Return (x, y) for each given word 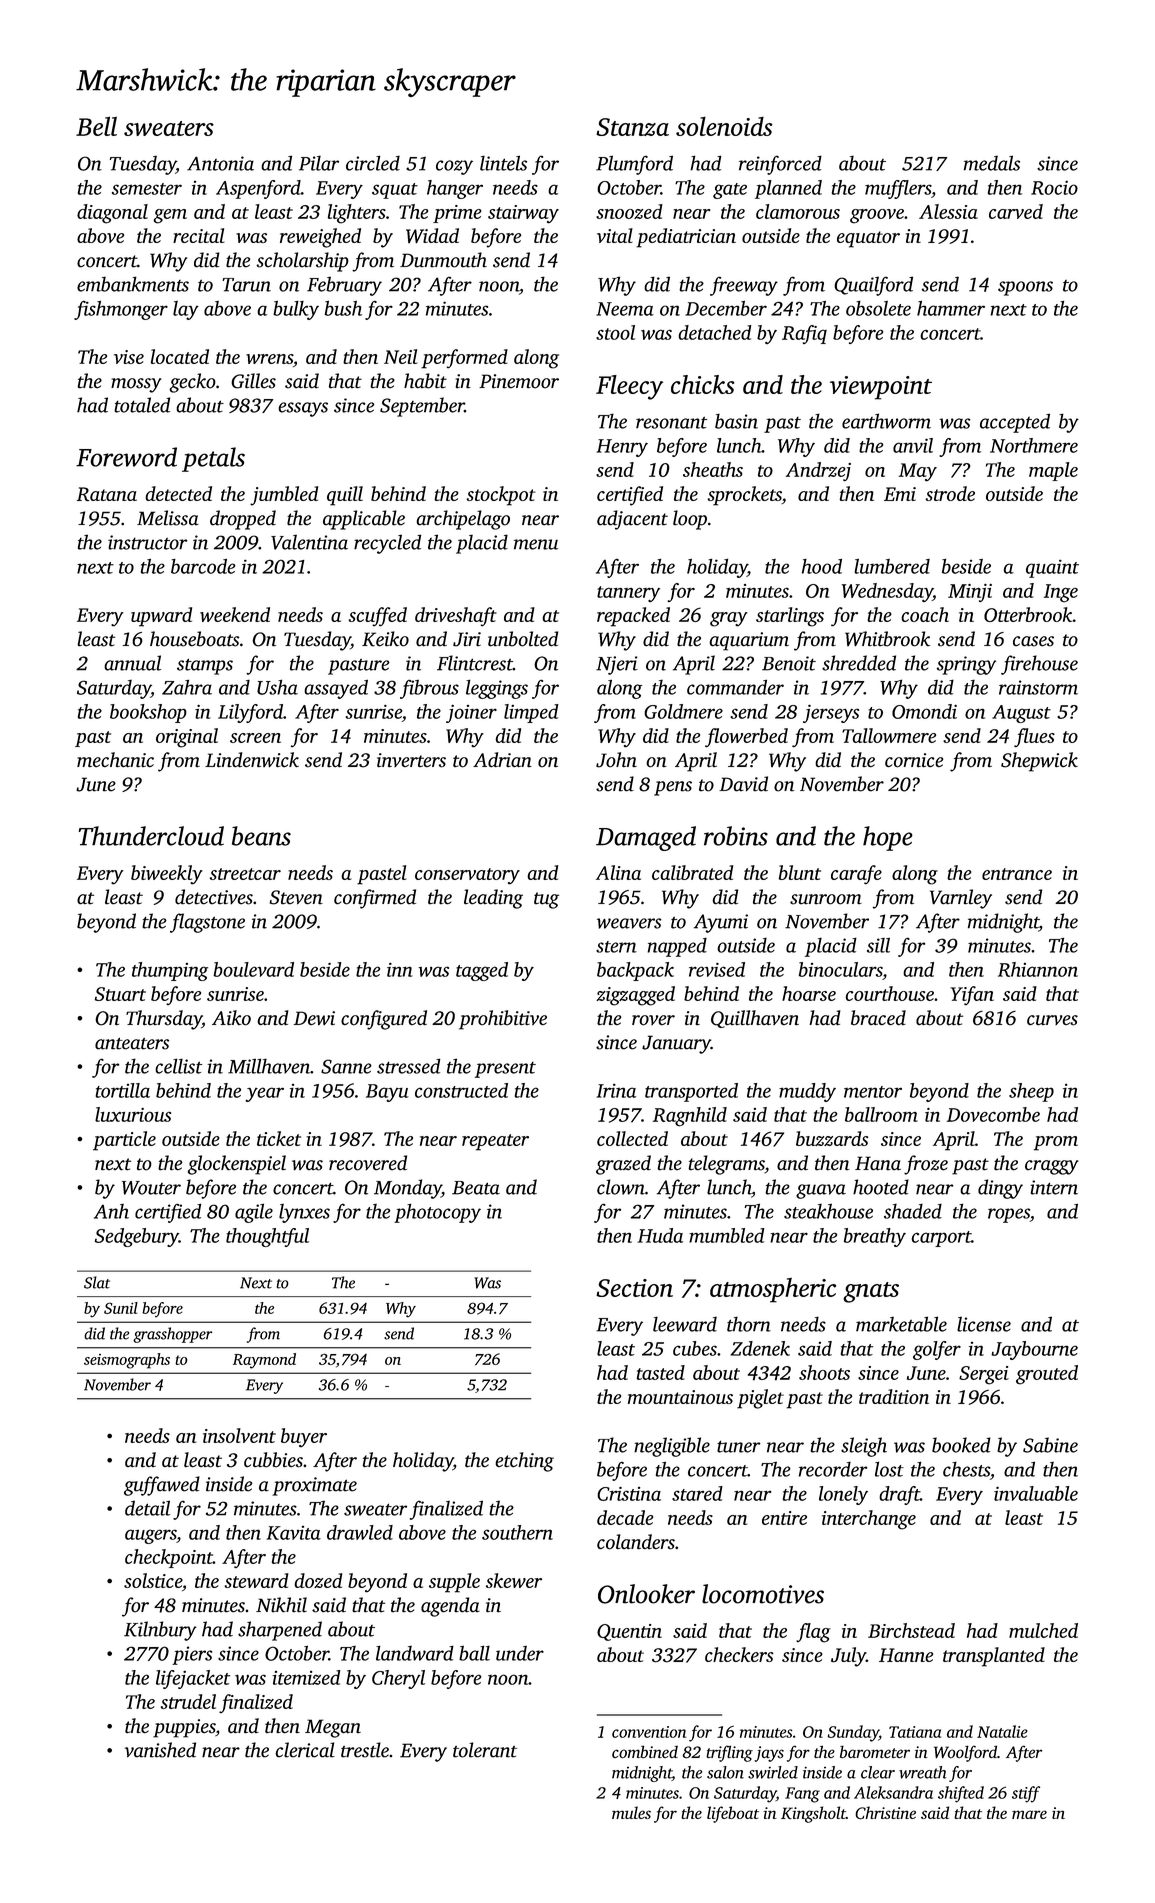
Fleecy (629, 387)
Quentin (629, 1632)
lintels (503, 163)
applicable (364, 520)
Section (634, 1288)
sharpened (280, 1631)
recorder (833, 1469)
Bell (96, 126)
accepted (1015, 423)
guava (821, 1191)
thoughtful (267, 1237)
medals (992, 163)
